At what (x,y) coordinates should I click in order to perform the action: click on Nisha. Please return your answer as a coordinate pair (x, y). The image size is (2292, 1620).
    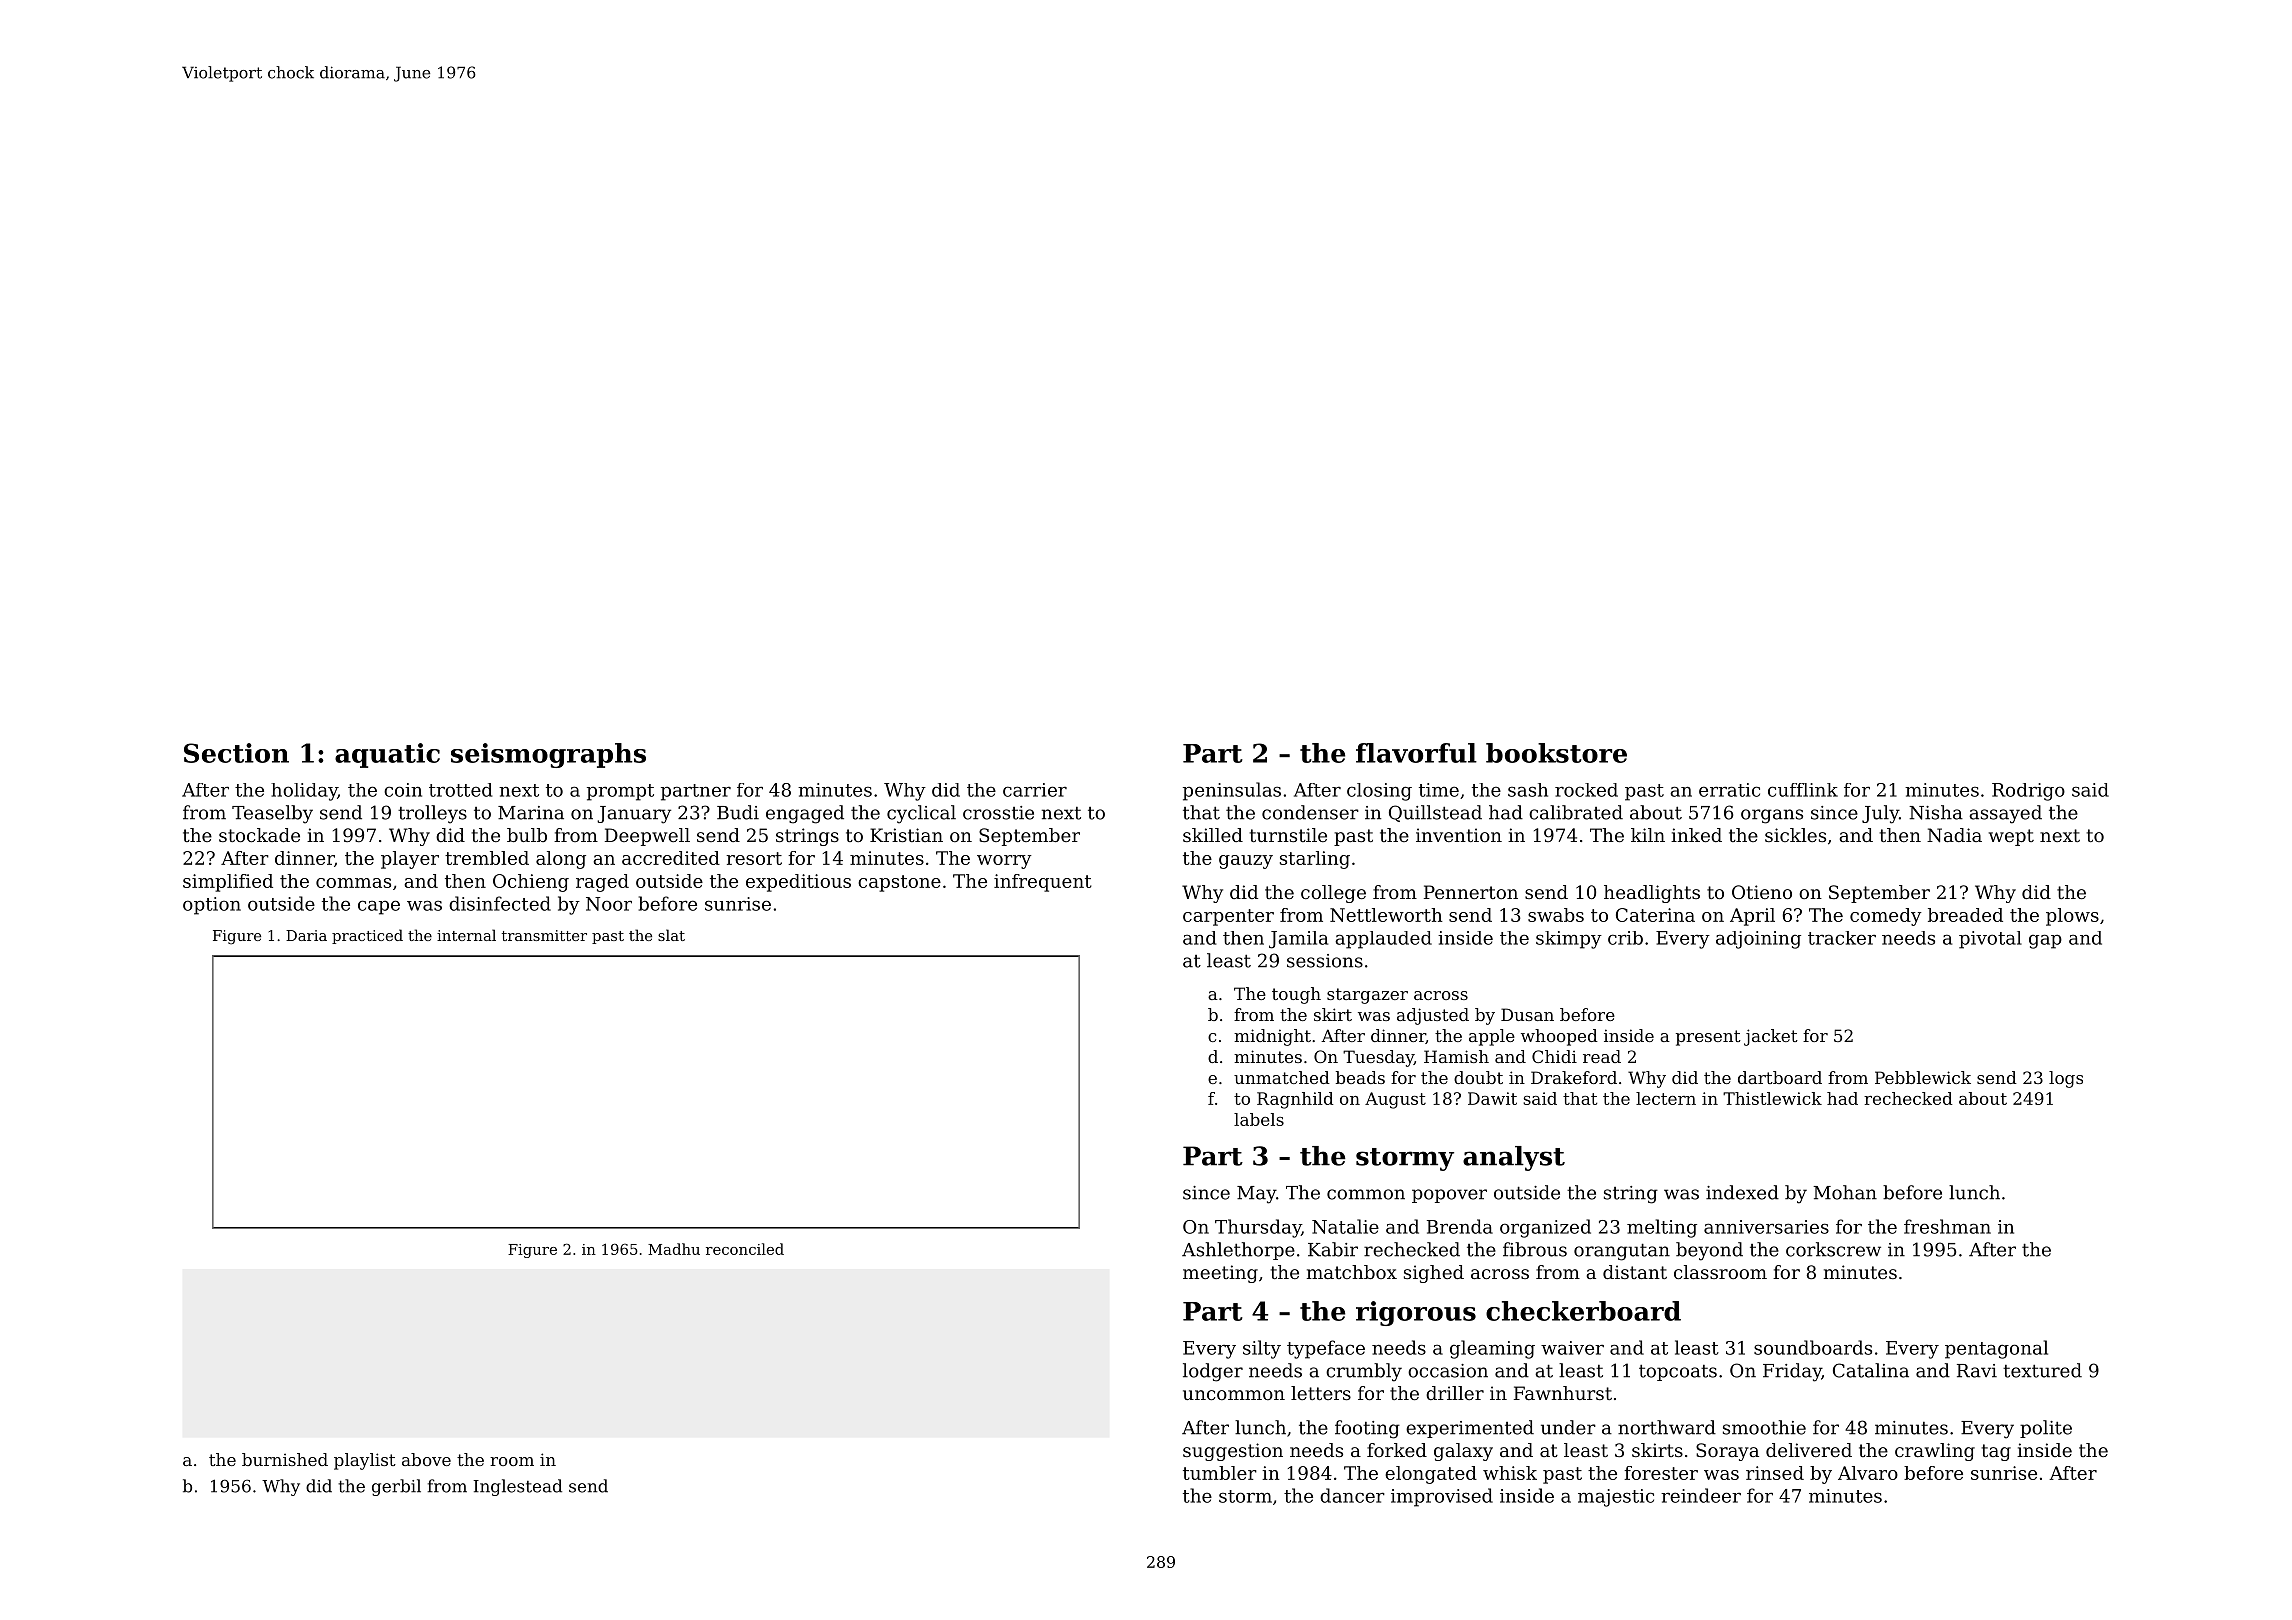
    Looking at the image, I should click on (1936, 812).
